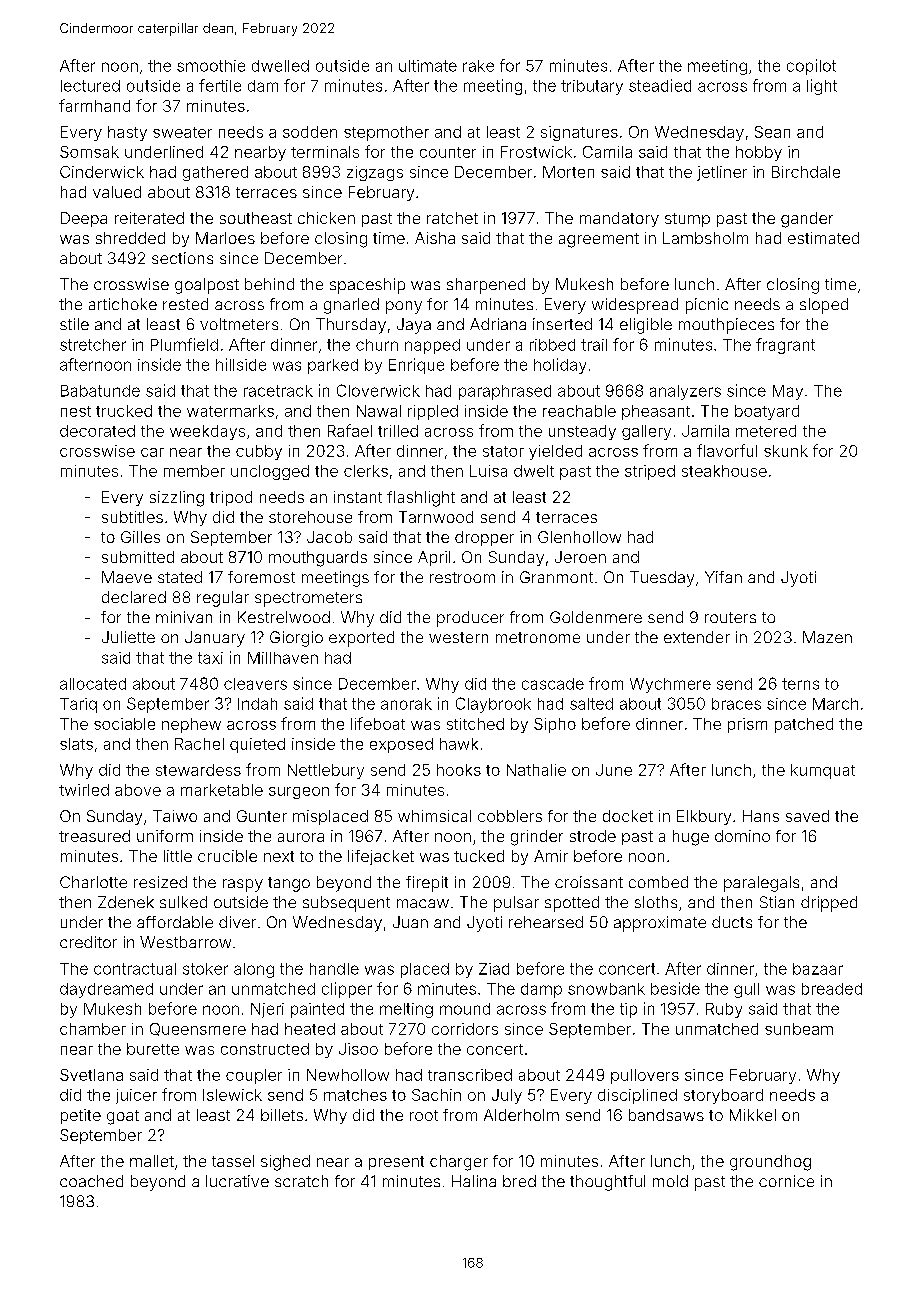 Image resolution: width=924 pixels, height=1308 pixels. I want to click on member, so click(194, 471).
